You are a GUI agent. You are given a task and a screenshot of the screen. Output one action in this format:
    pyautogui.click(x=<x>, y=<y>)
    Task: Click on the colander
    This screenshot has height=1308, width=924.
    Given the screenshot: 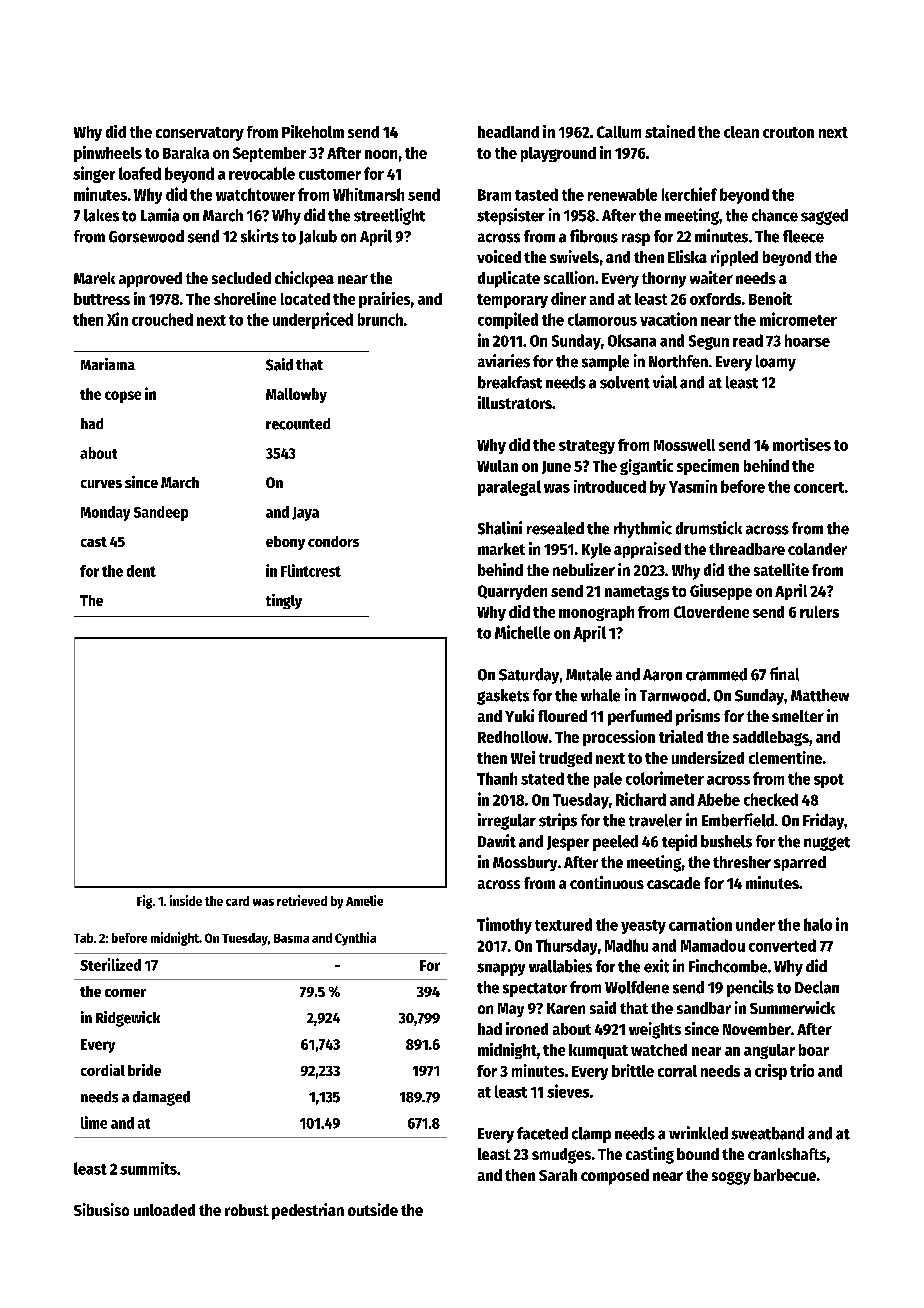 What is the action you would take?
    pyautogui.click(x=817, y=549)
